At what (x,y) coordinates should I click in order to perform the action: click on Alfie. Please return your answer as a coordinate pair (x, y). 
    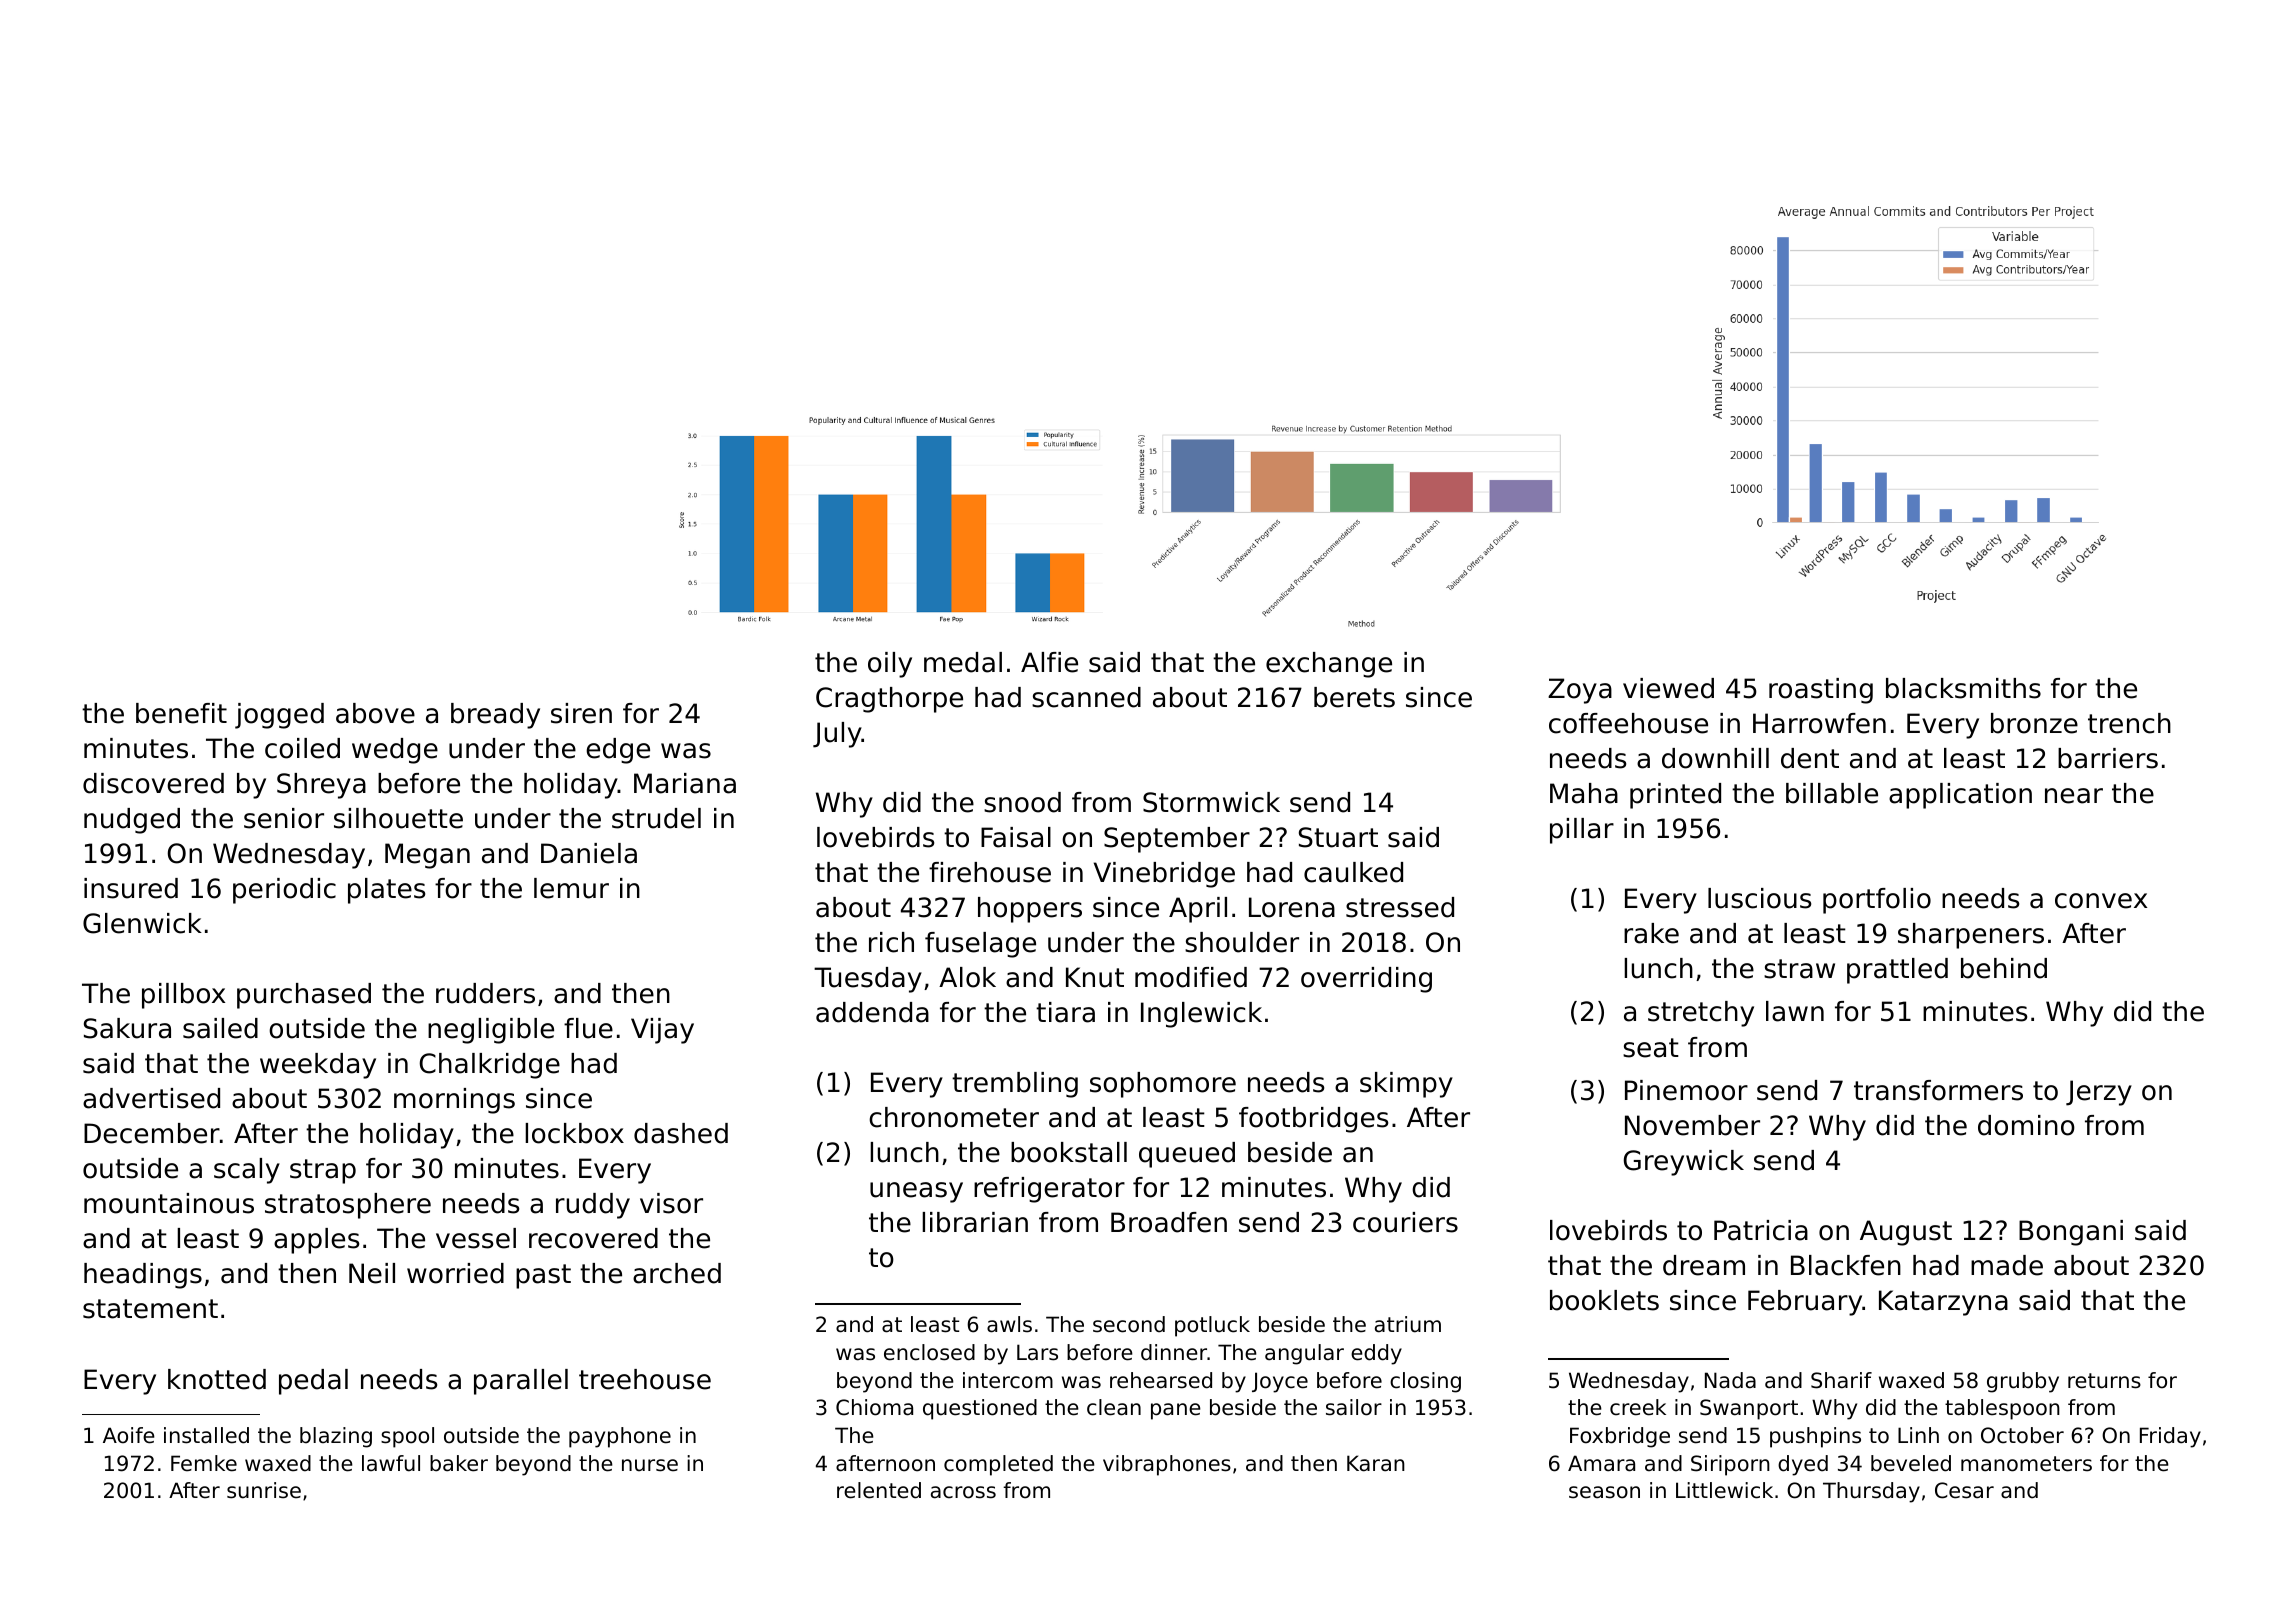
    Looking at the image, I should click on (1049, 662).
